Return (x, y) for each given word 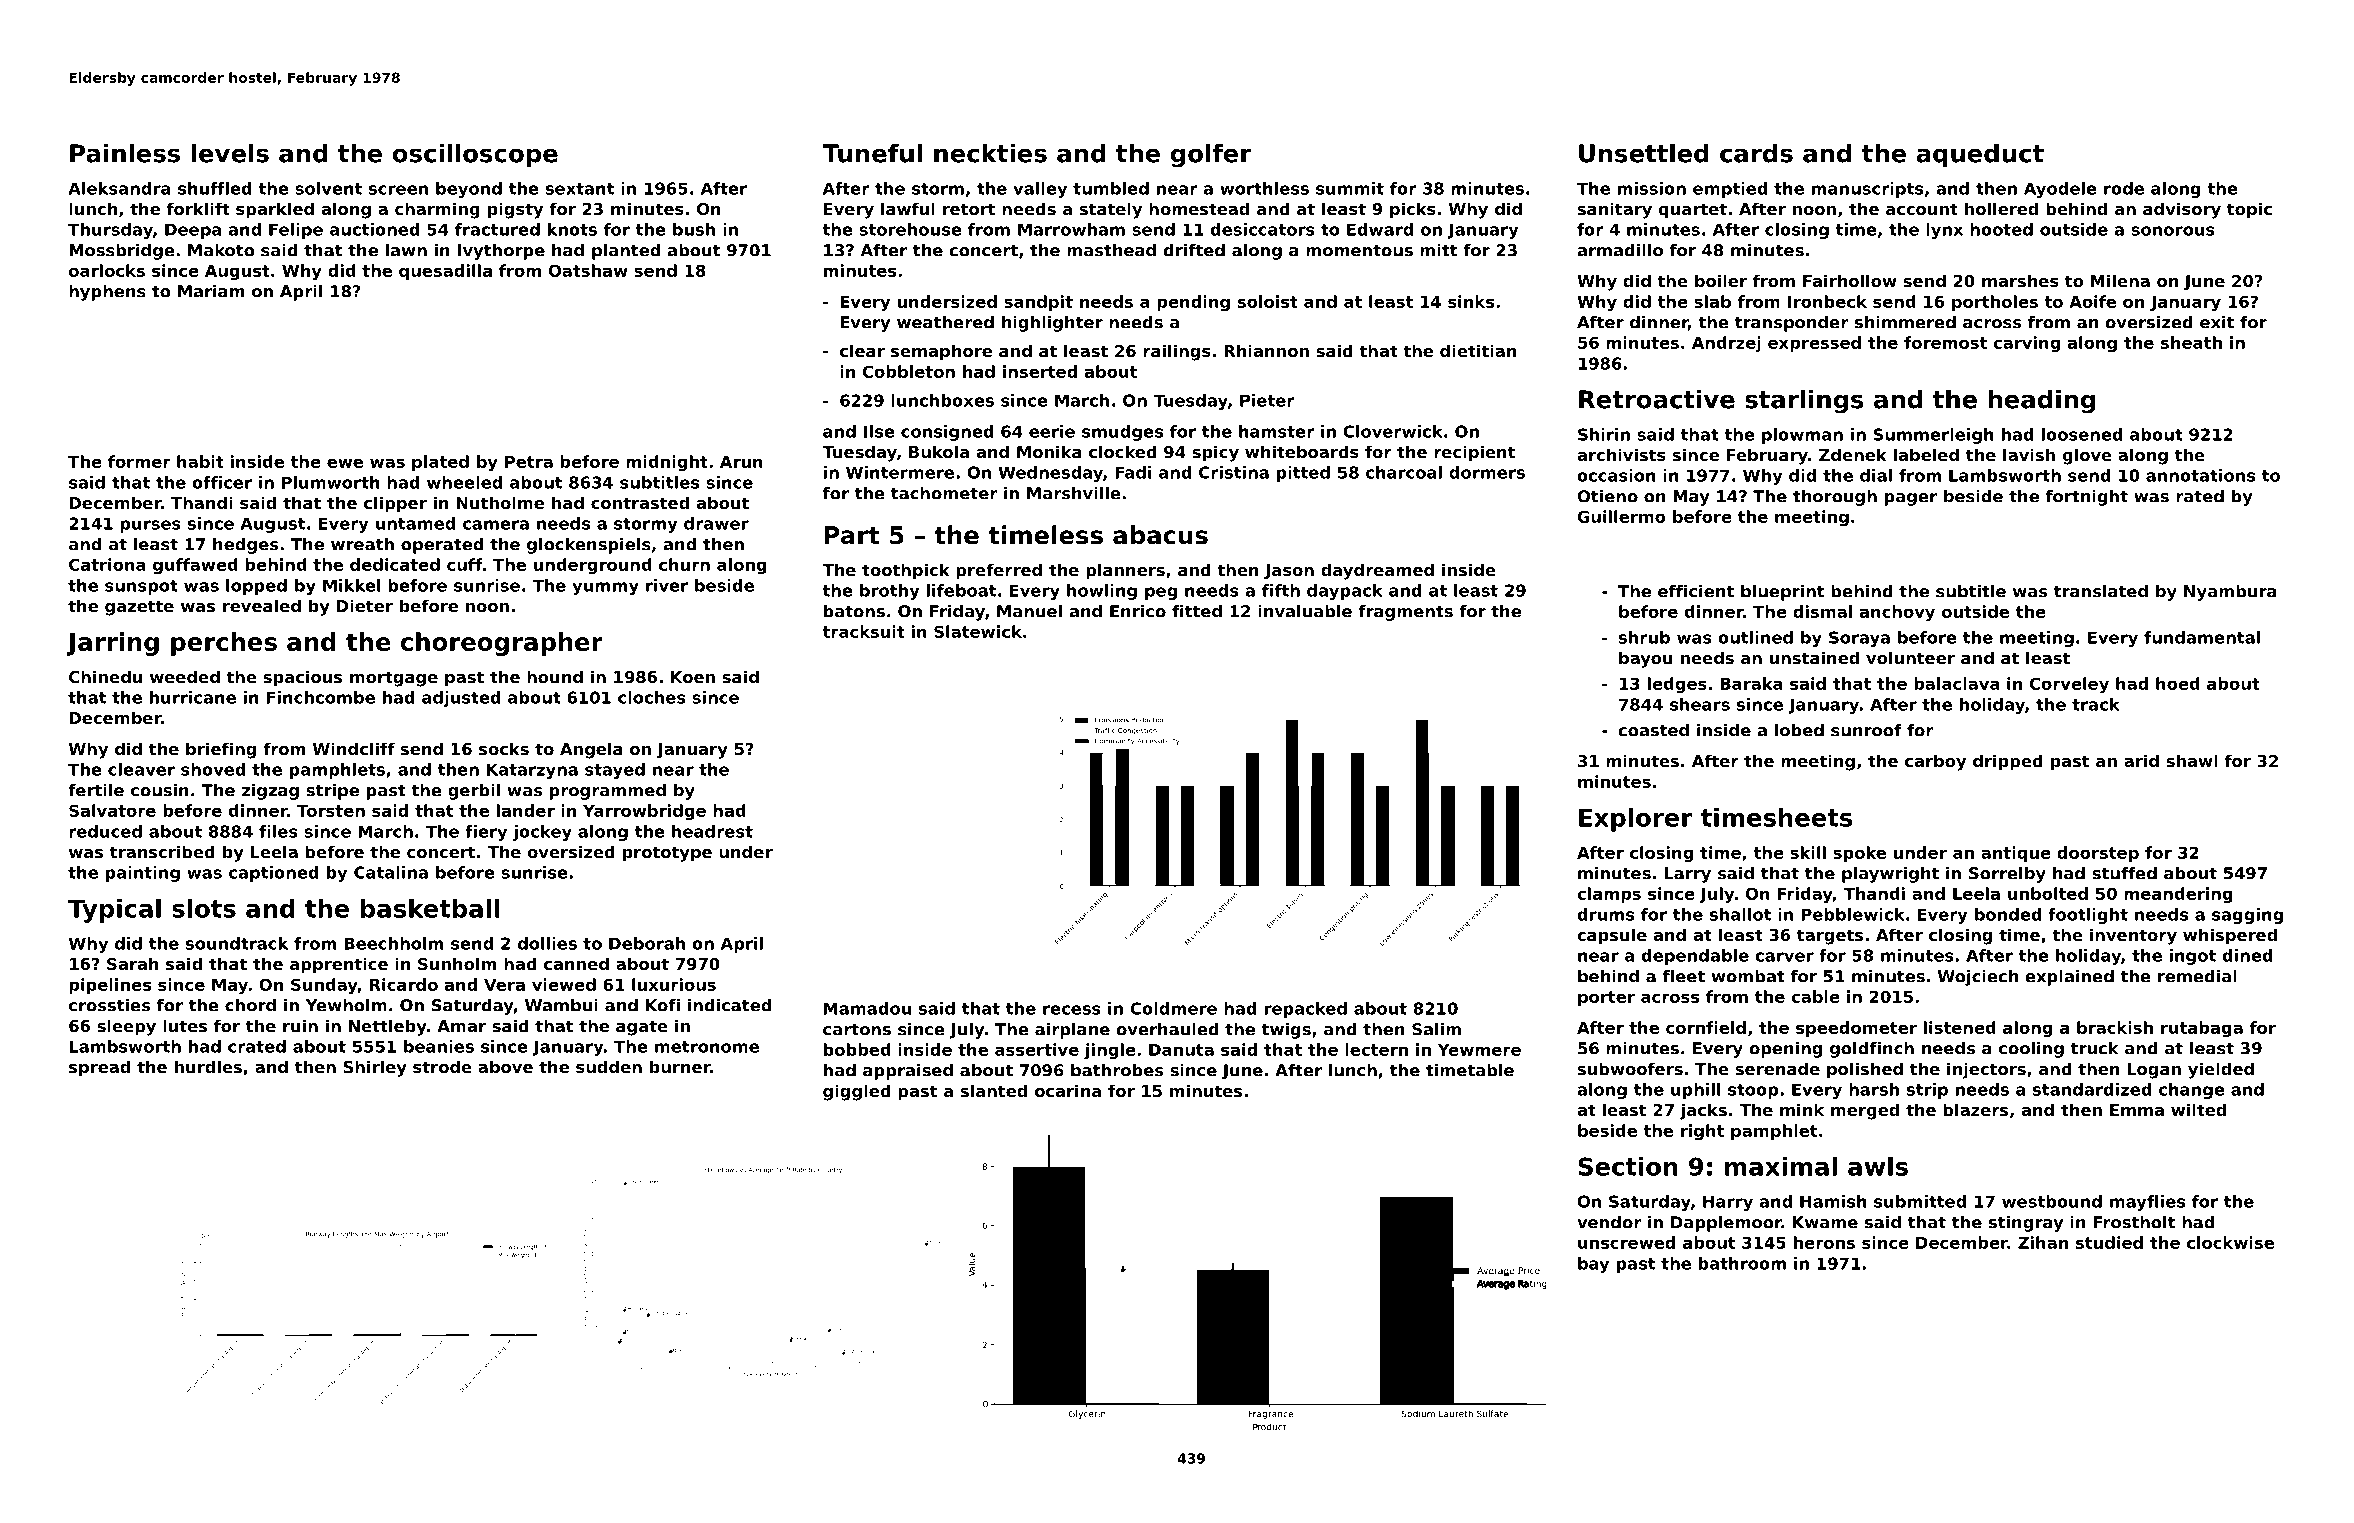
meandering (2178, 895)
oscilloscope (475, 155)
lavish (2029, 454)
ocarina (1068, 1090)
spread (99, 1068)
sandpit (1038, 303)
